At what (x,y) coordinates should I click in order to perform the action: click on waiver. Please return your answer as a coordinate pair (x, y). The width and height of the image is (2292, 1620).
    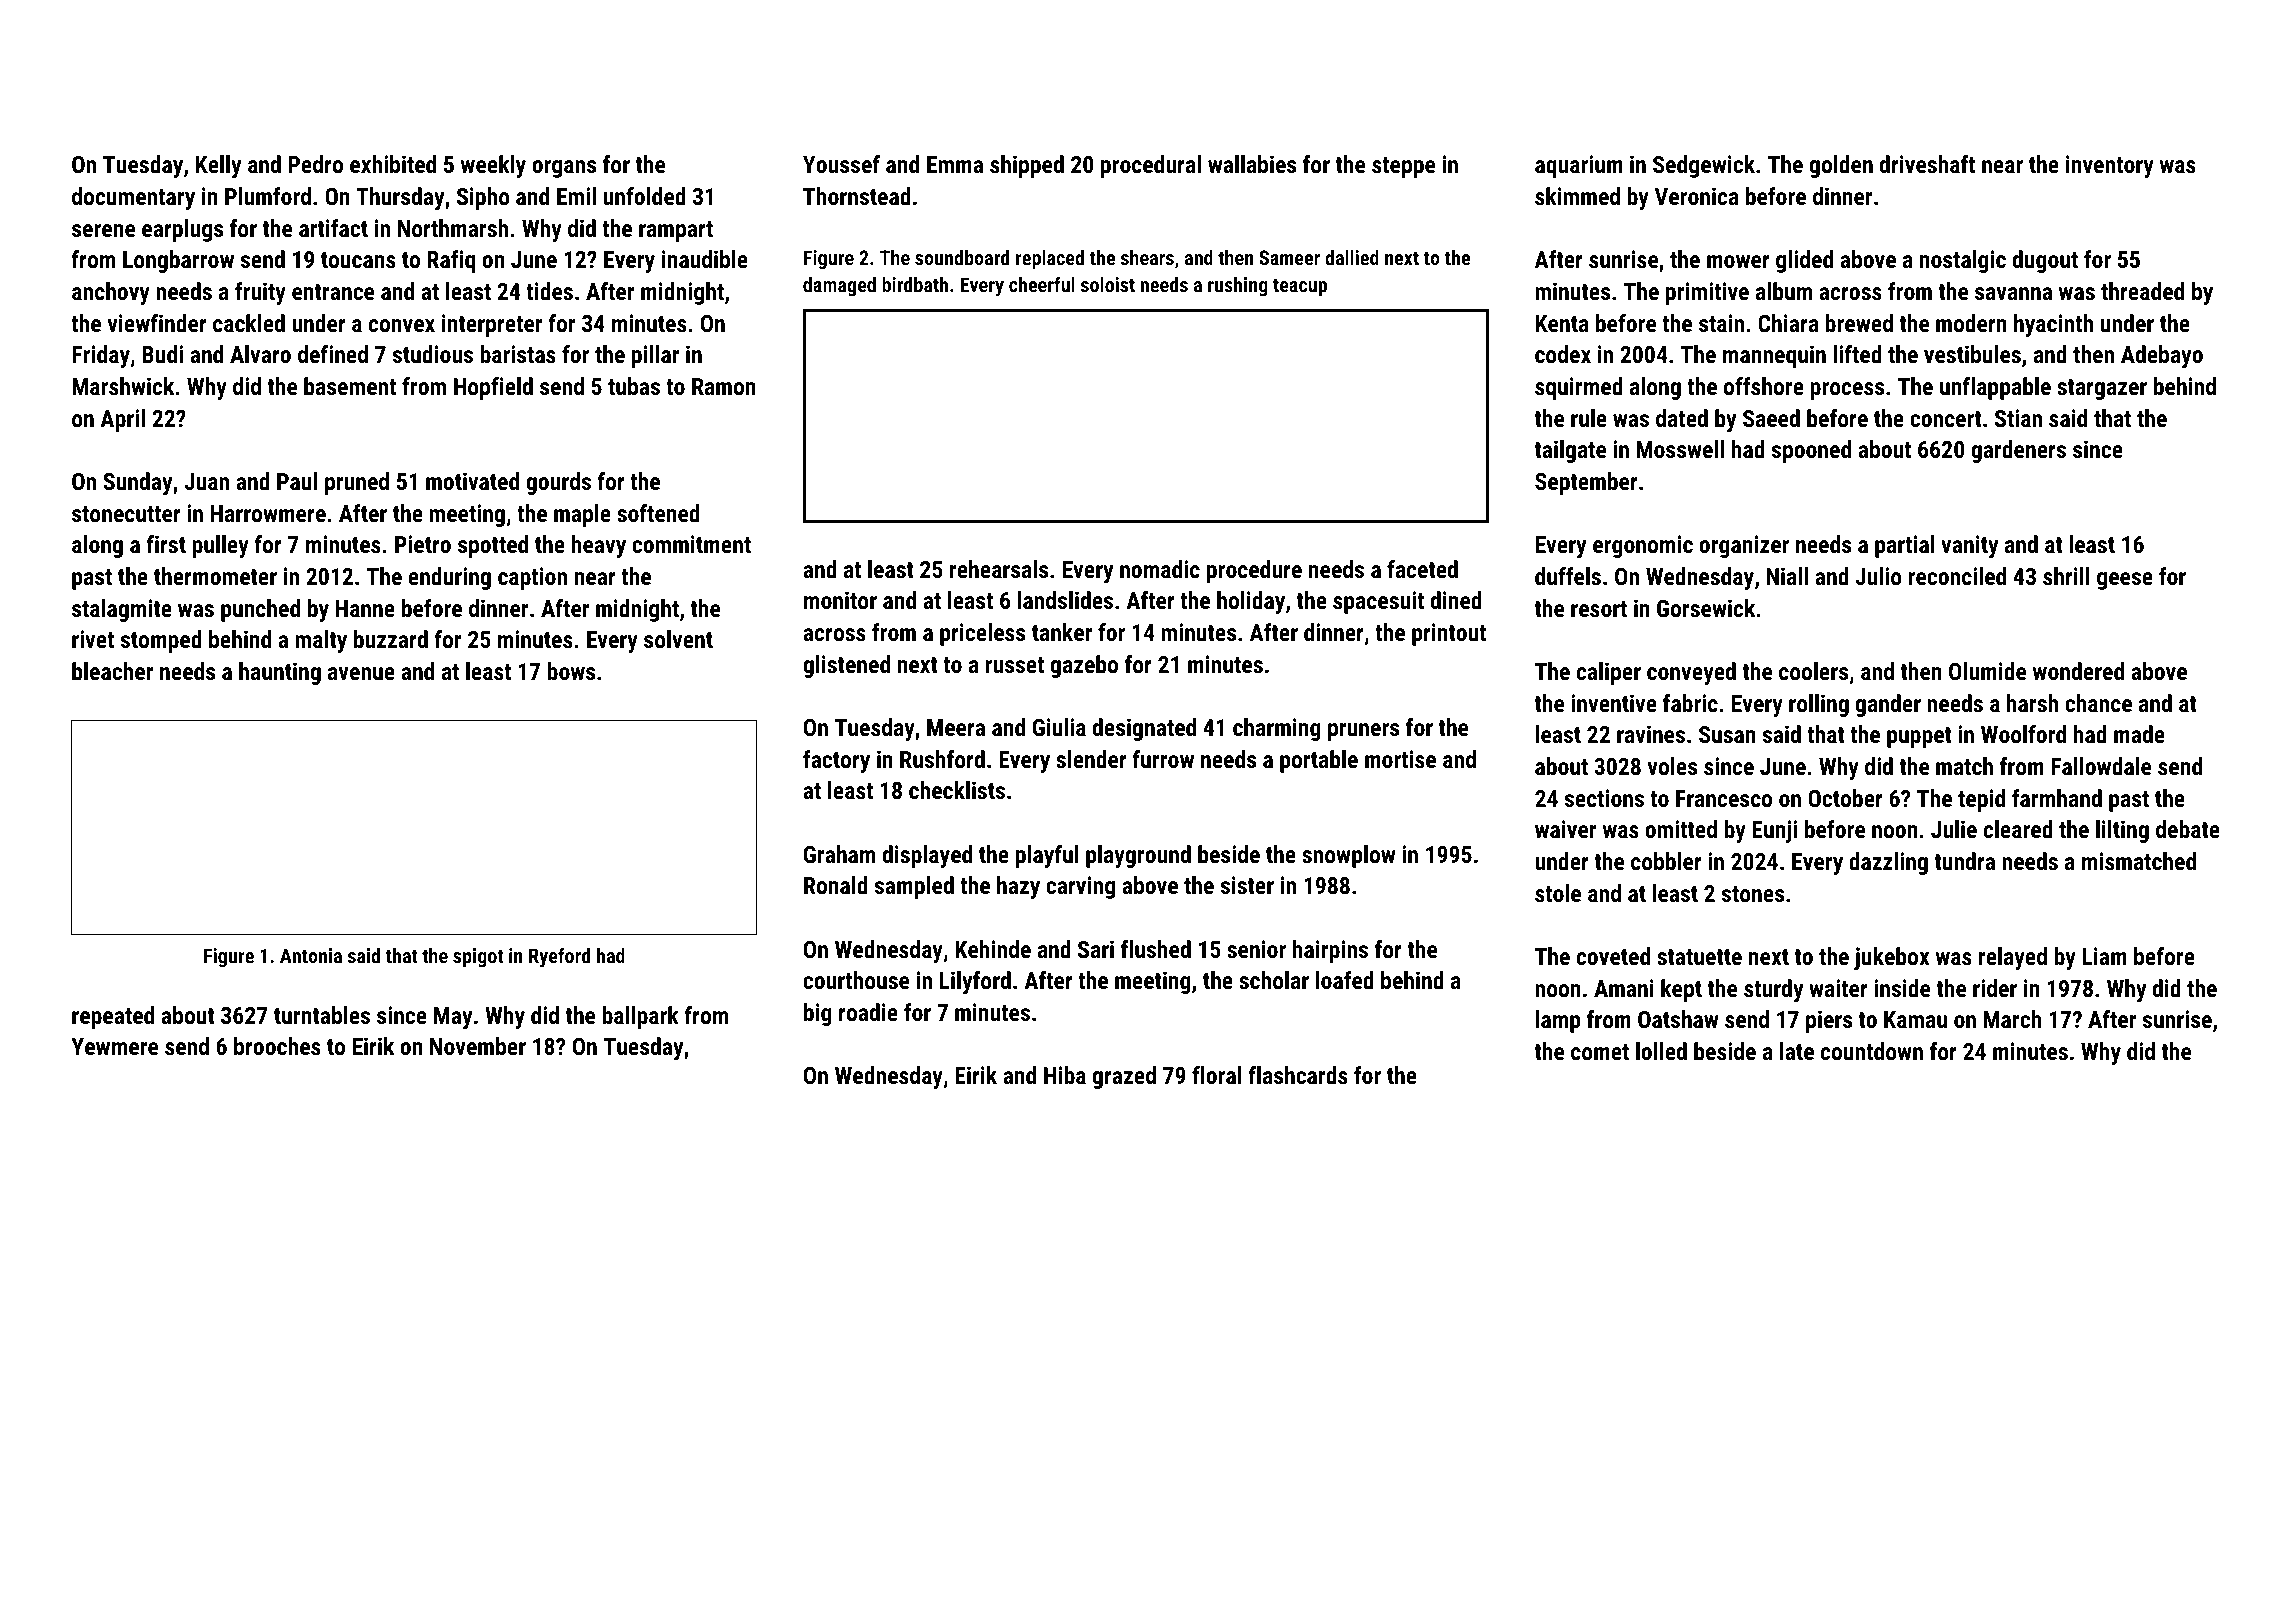
    Looking at the image, I should click on (1565, 829).
